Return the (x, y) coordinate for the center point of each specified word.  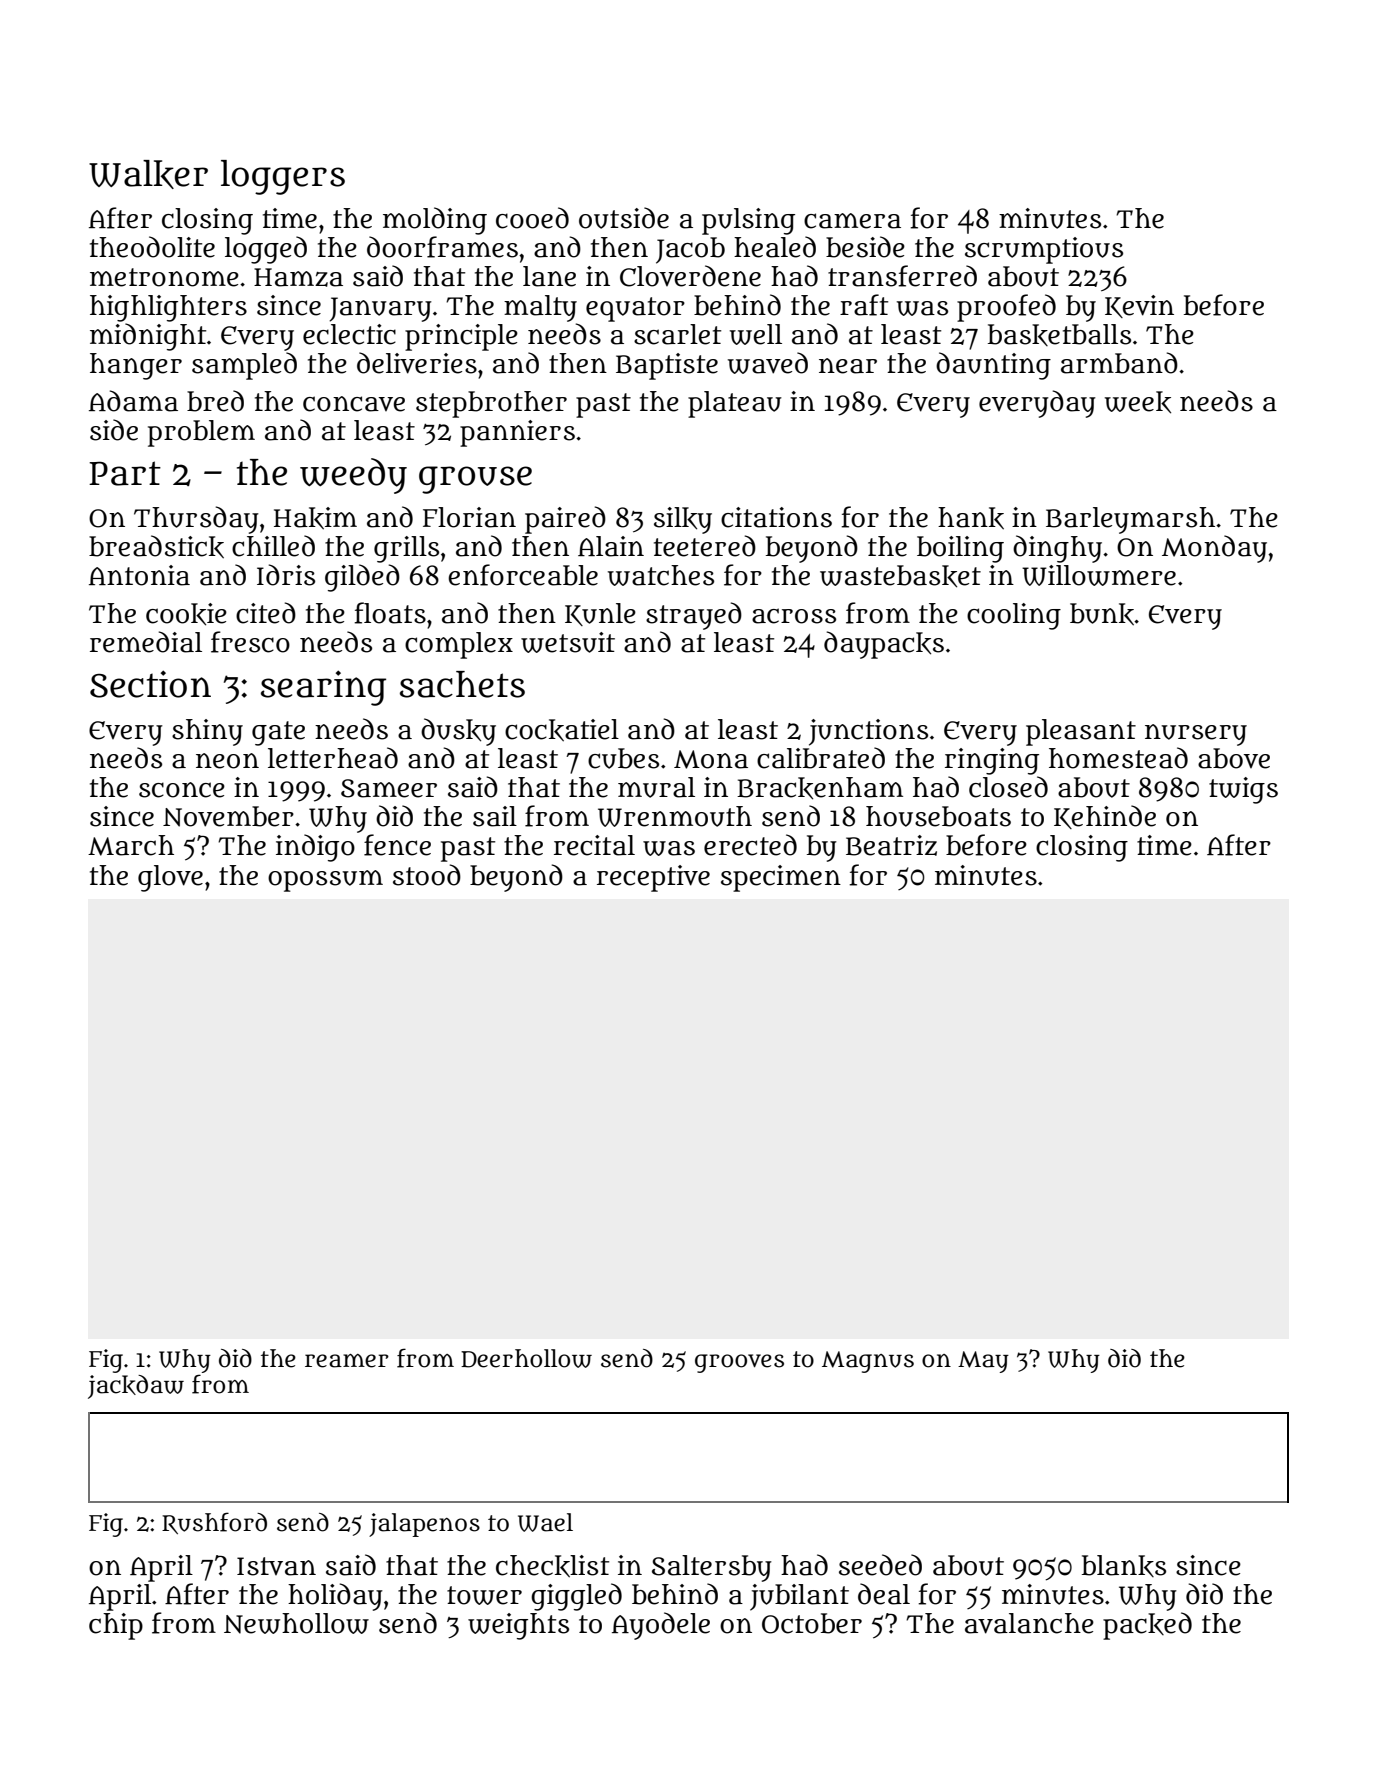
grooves (739, 1363)
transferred (902, 276)
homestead (1118, 758)
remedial (146, 642)
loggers (283, 177)
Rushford (214, 1523)
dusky (458, 732)
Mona (711, 759)
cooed (532, 218)
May (983, 1362)
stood (427, 875)
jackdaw (136, 1387)
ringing (992, 761)
